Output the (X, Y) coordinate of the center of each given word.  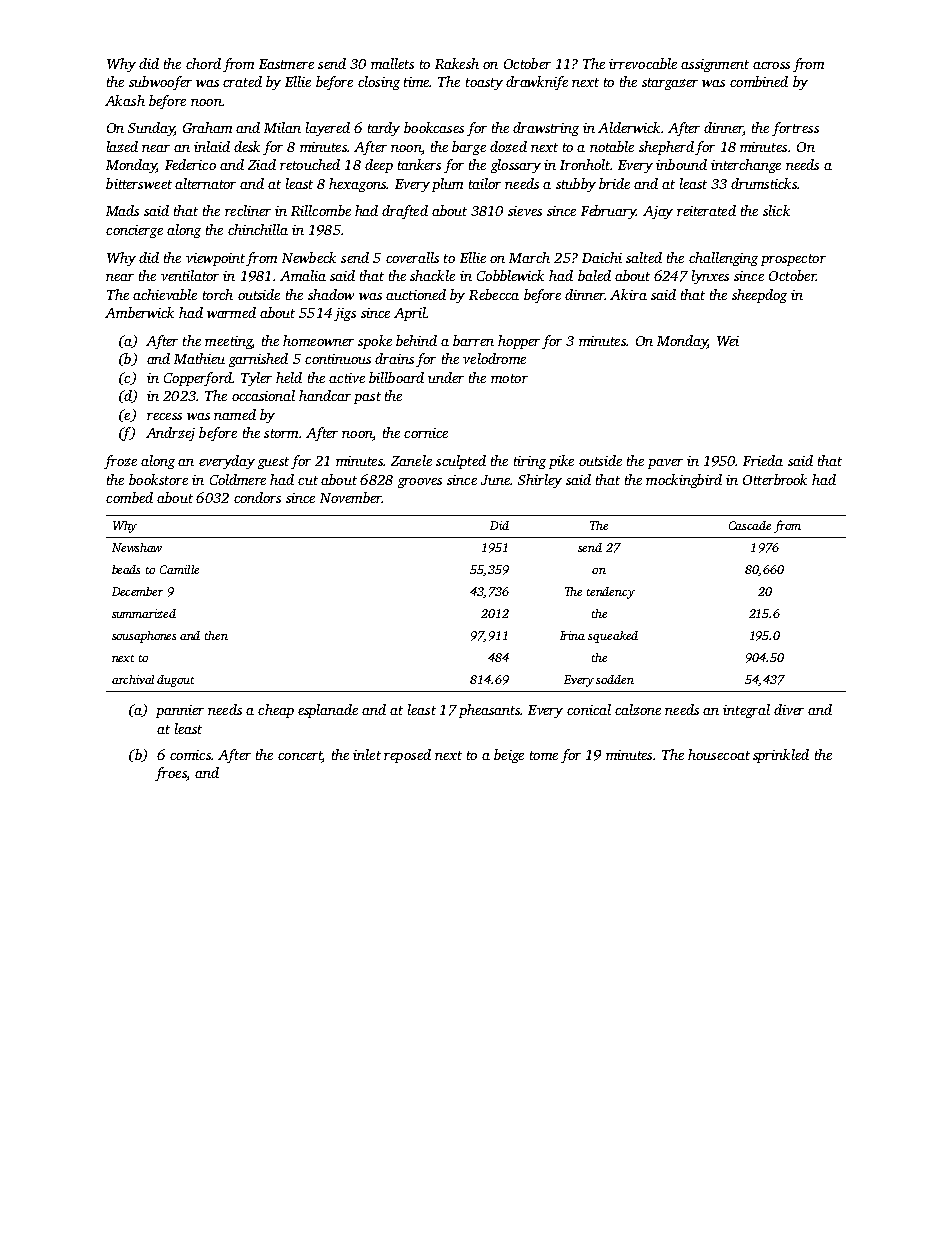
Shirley (540, 481)
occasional (263, 395)
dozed (508, 146)
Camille (179, 569)
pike (561, 462)
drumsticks (764, 183)
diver (789, 709)
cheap (276, 711)
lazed (122, 146)
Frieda (763, 460)
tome (544, 755)
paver (665, 464)
